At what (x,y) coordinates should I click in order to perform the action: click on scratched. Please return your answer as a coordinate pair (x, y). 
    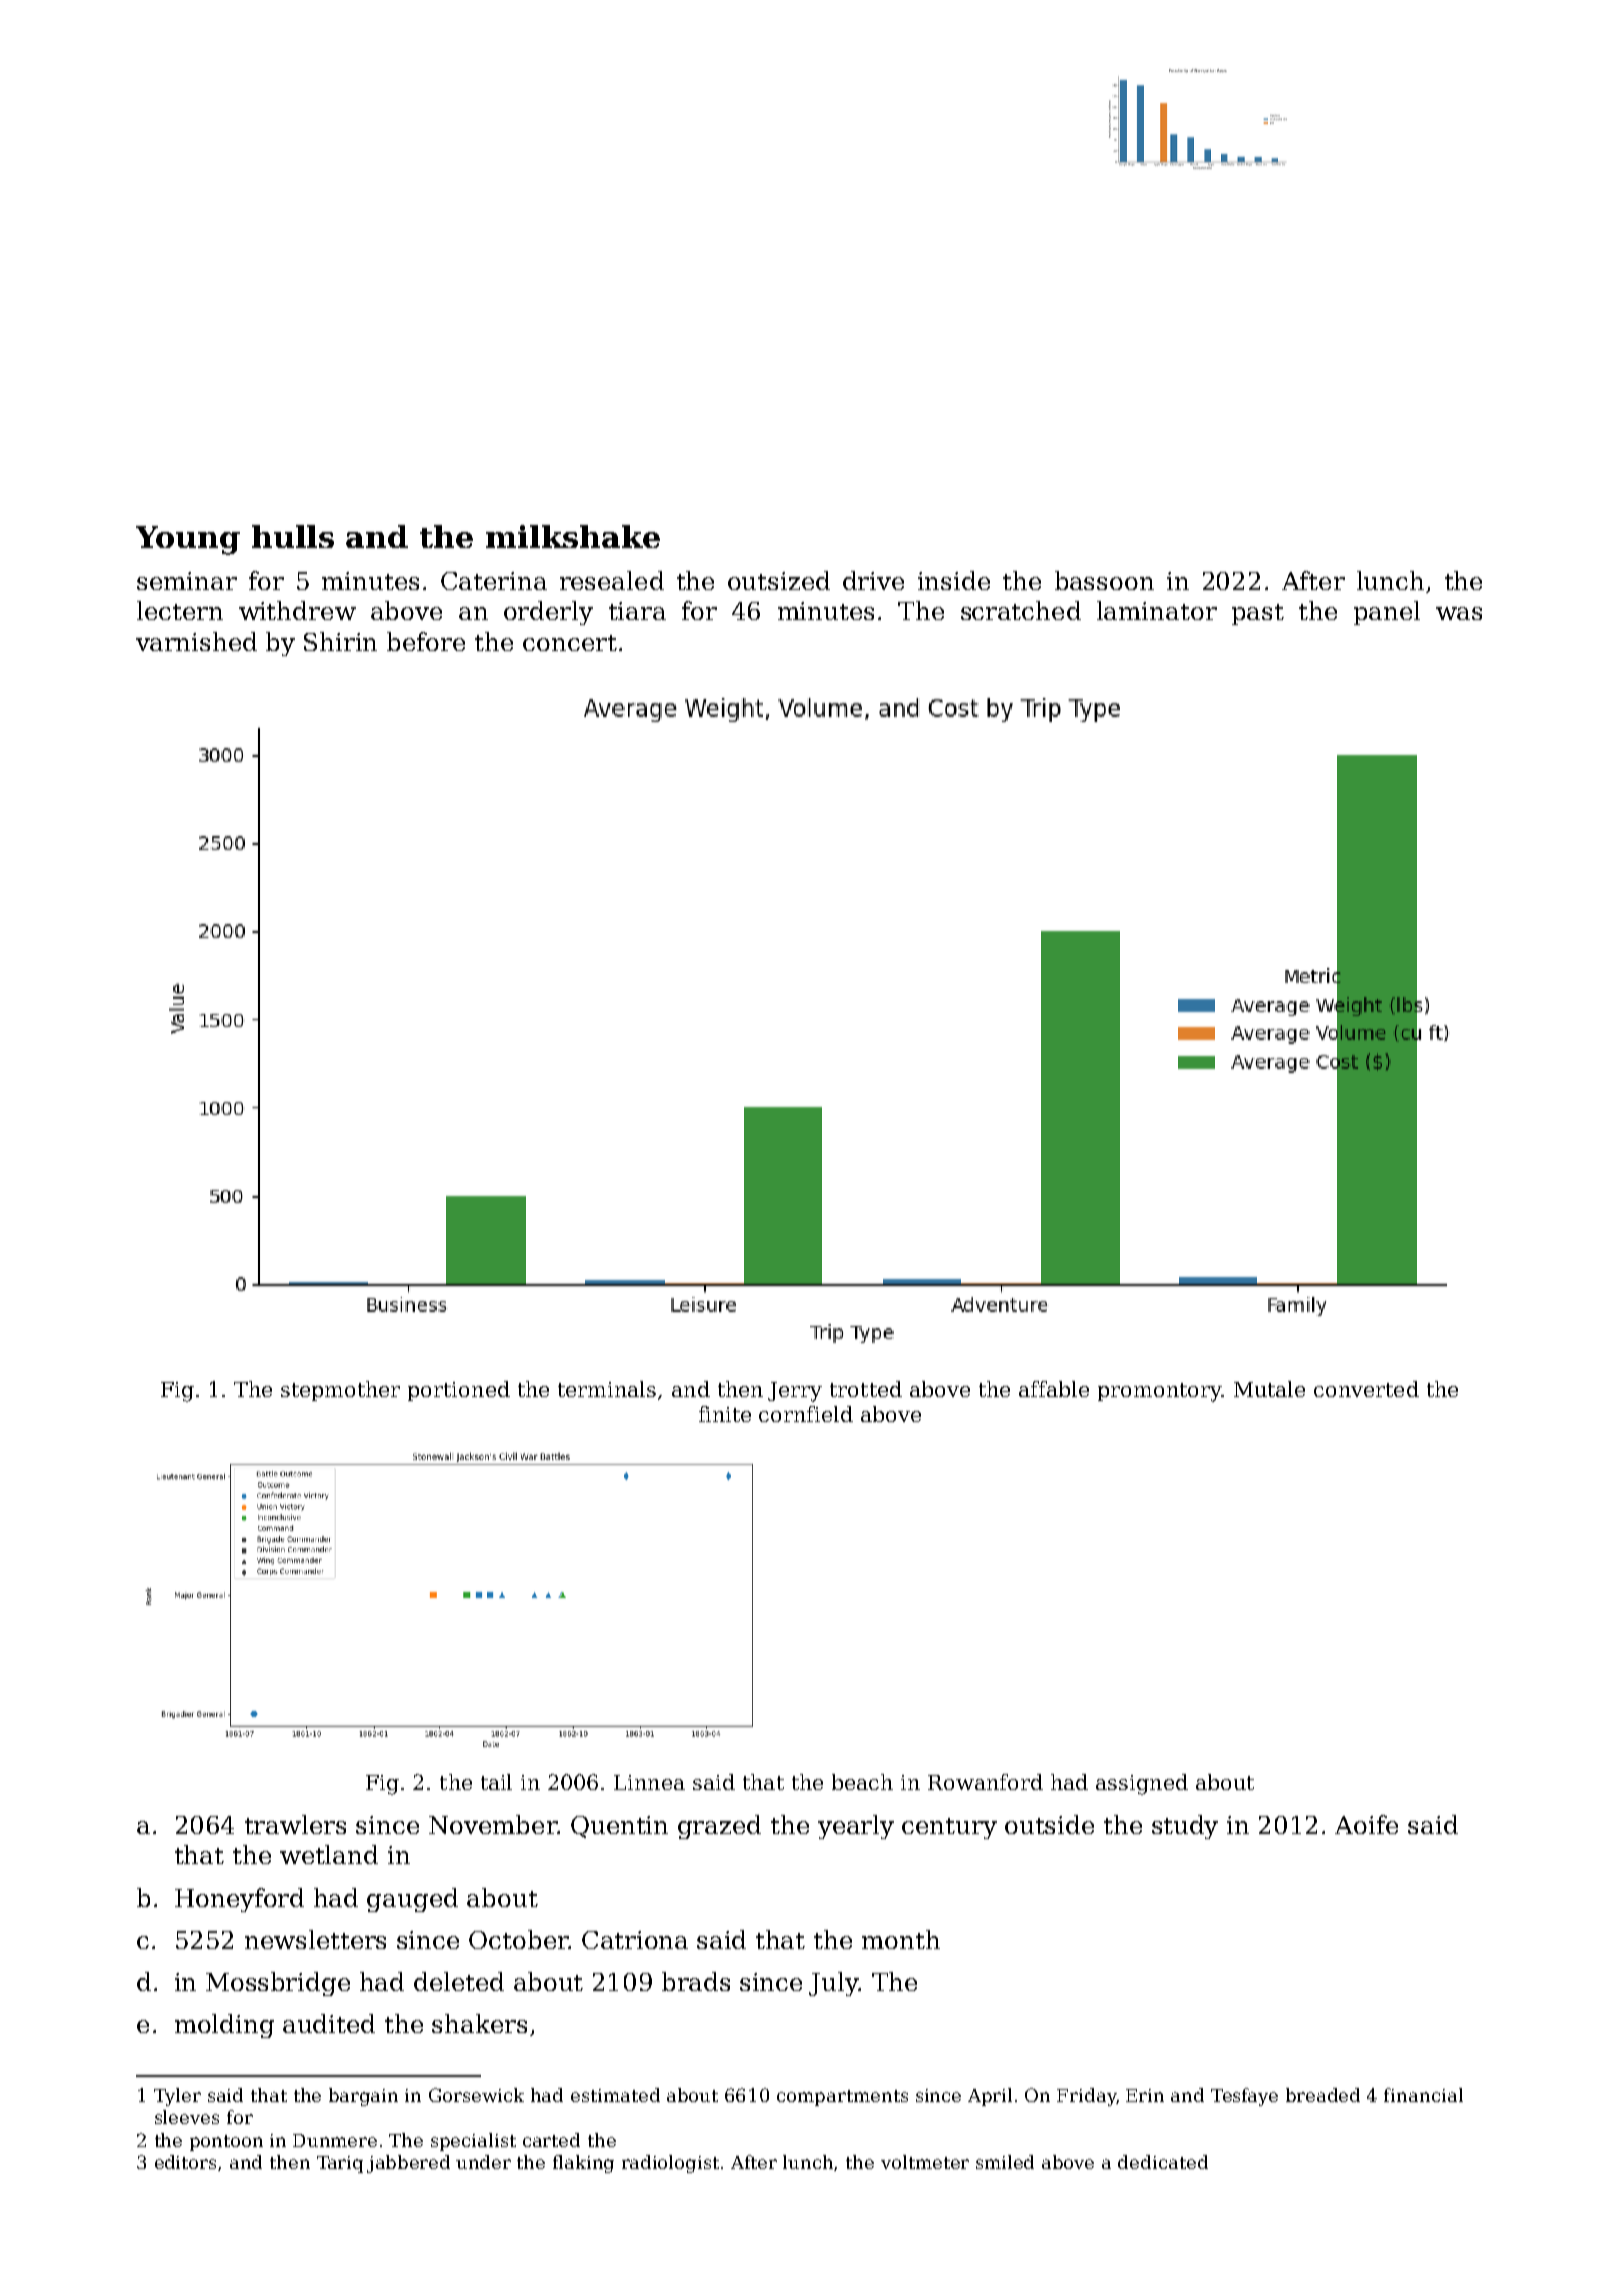
    Looking at the image, I should click on (1021, 610).
